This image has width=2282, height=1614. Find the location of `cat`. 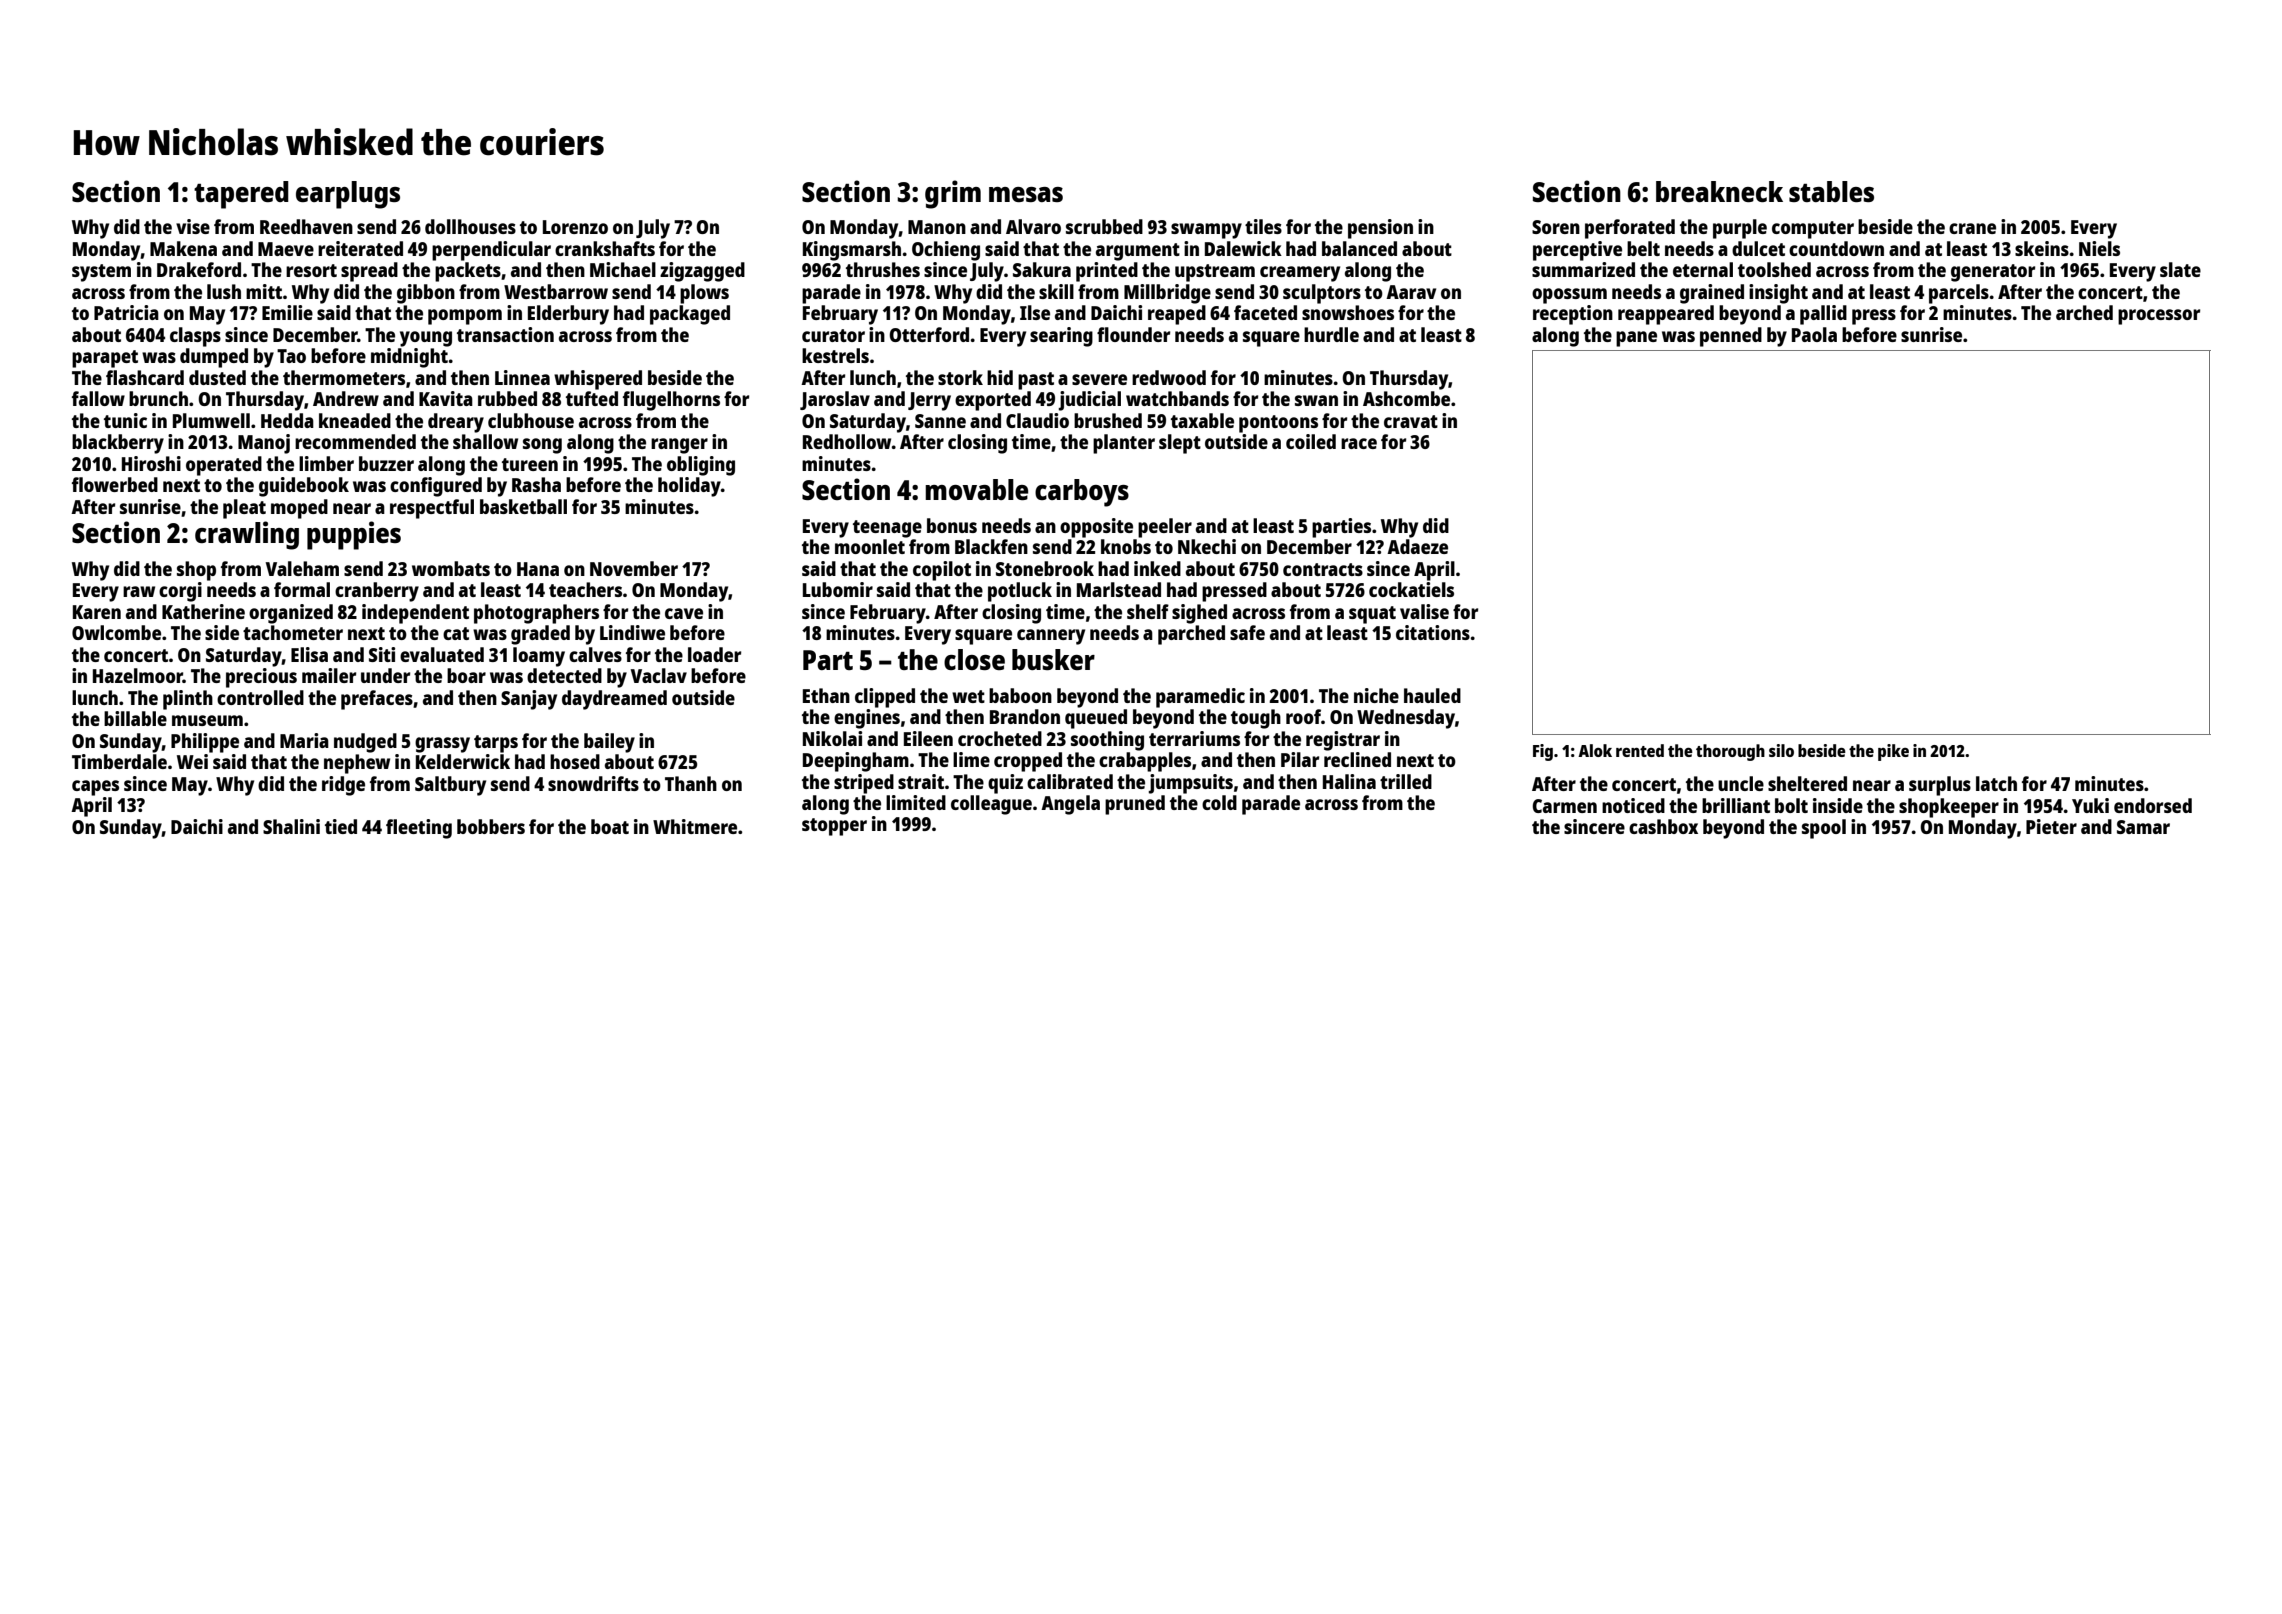

cat is located at coordinates (456, 633).
